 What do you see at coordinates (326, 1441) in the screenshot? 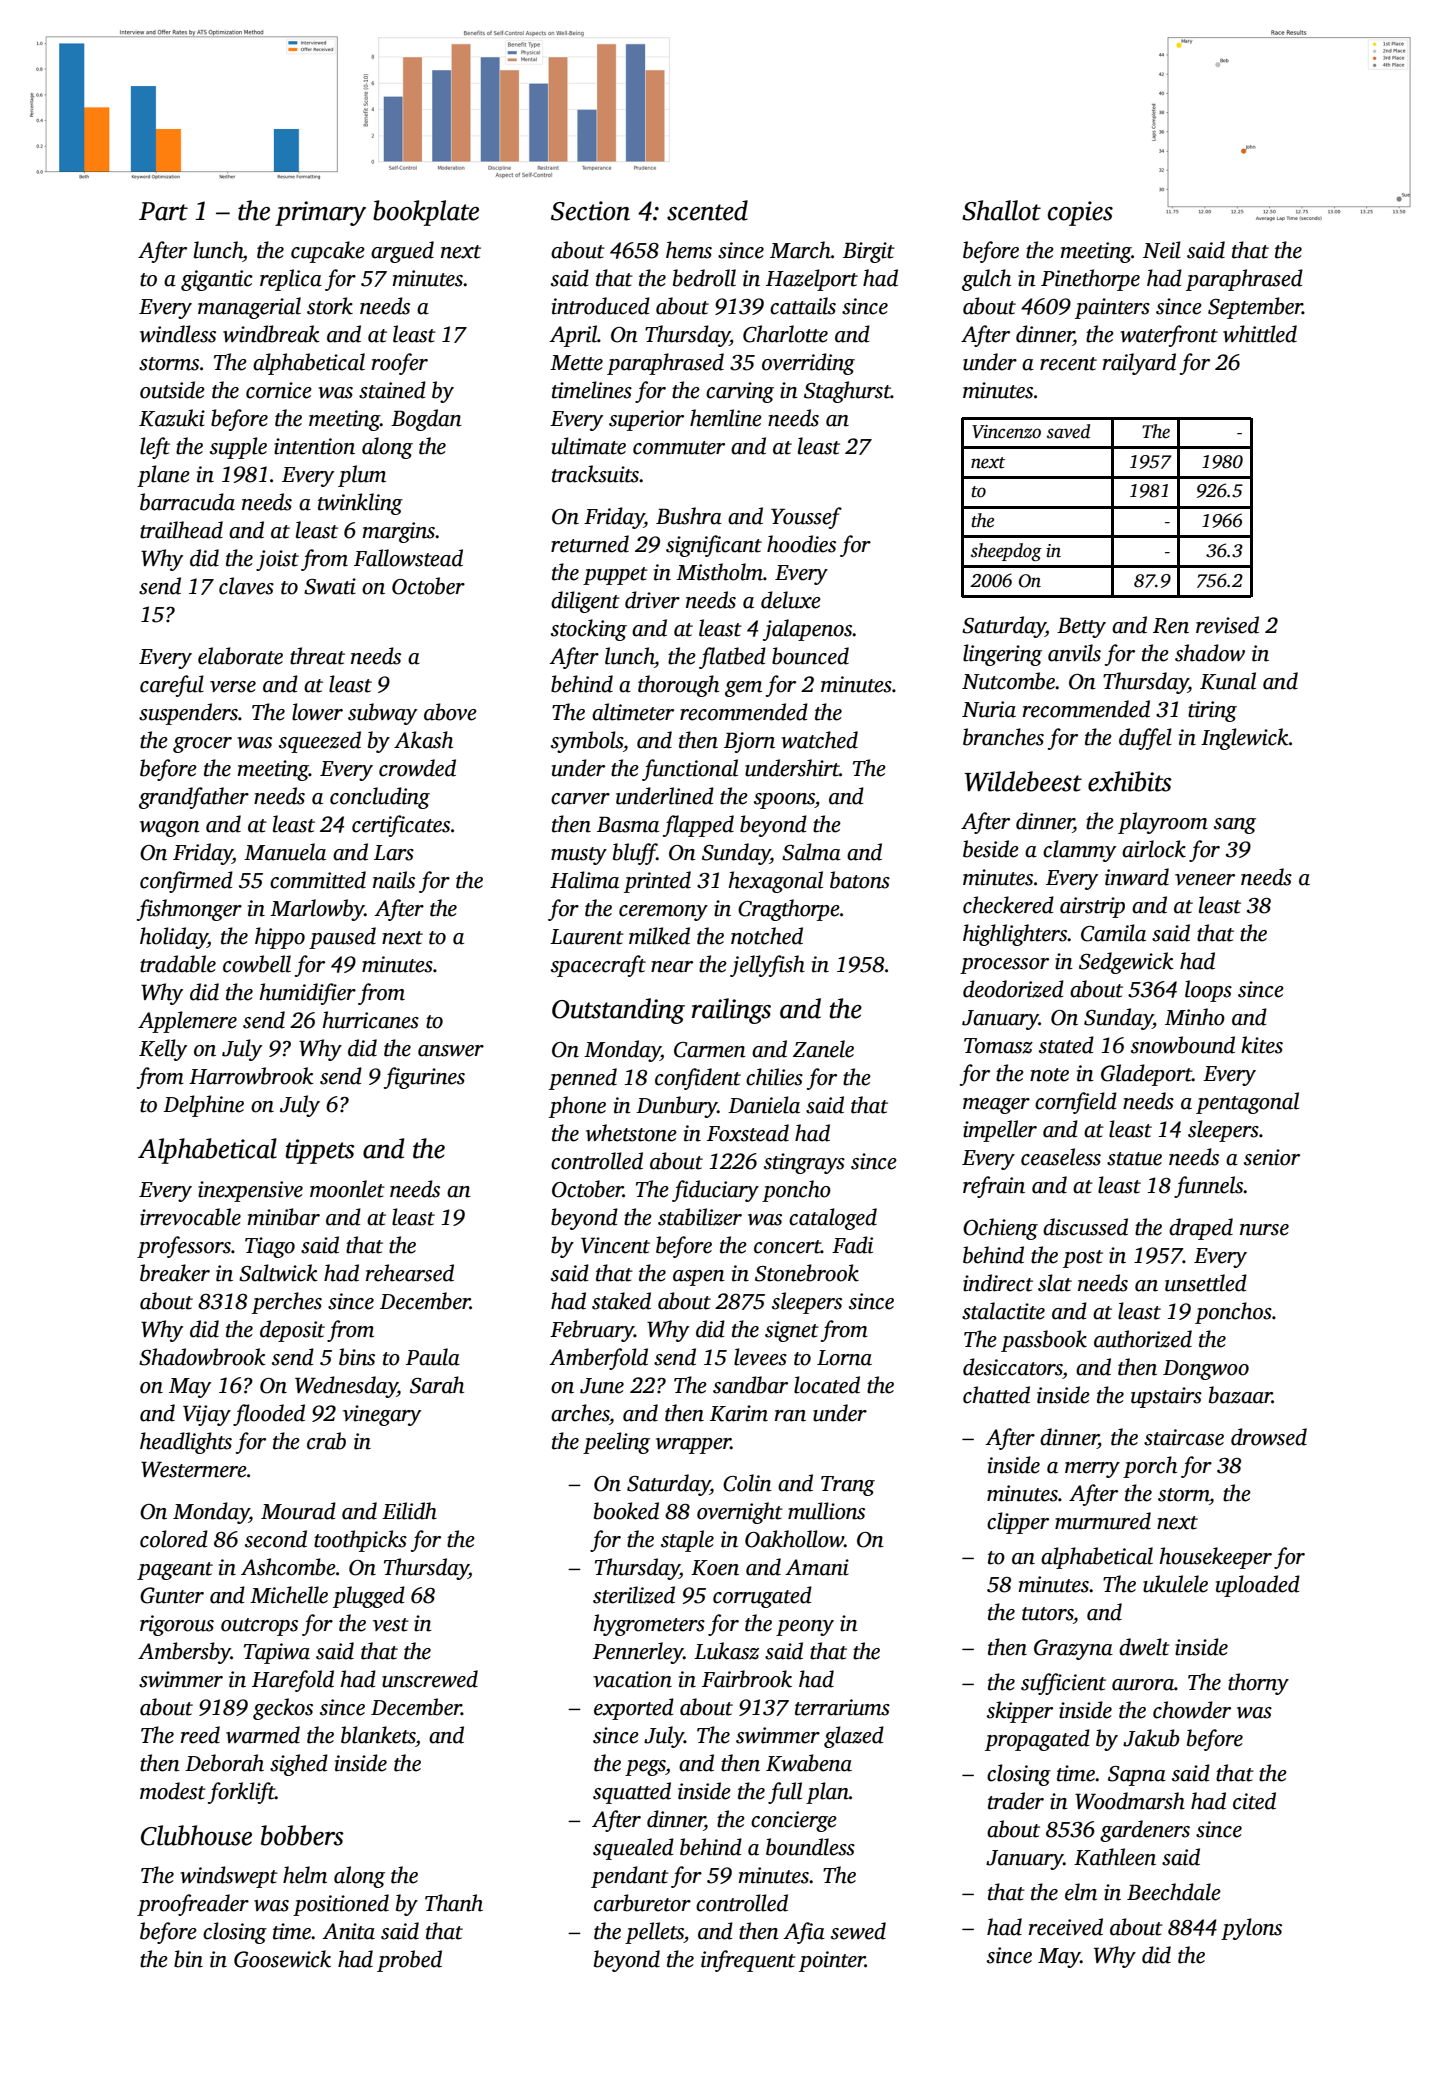
I see `crab` at bounding box center [326, 1441].
